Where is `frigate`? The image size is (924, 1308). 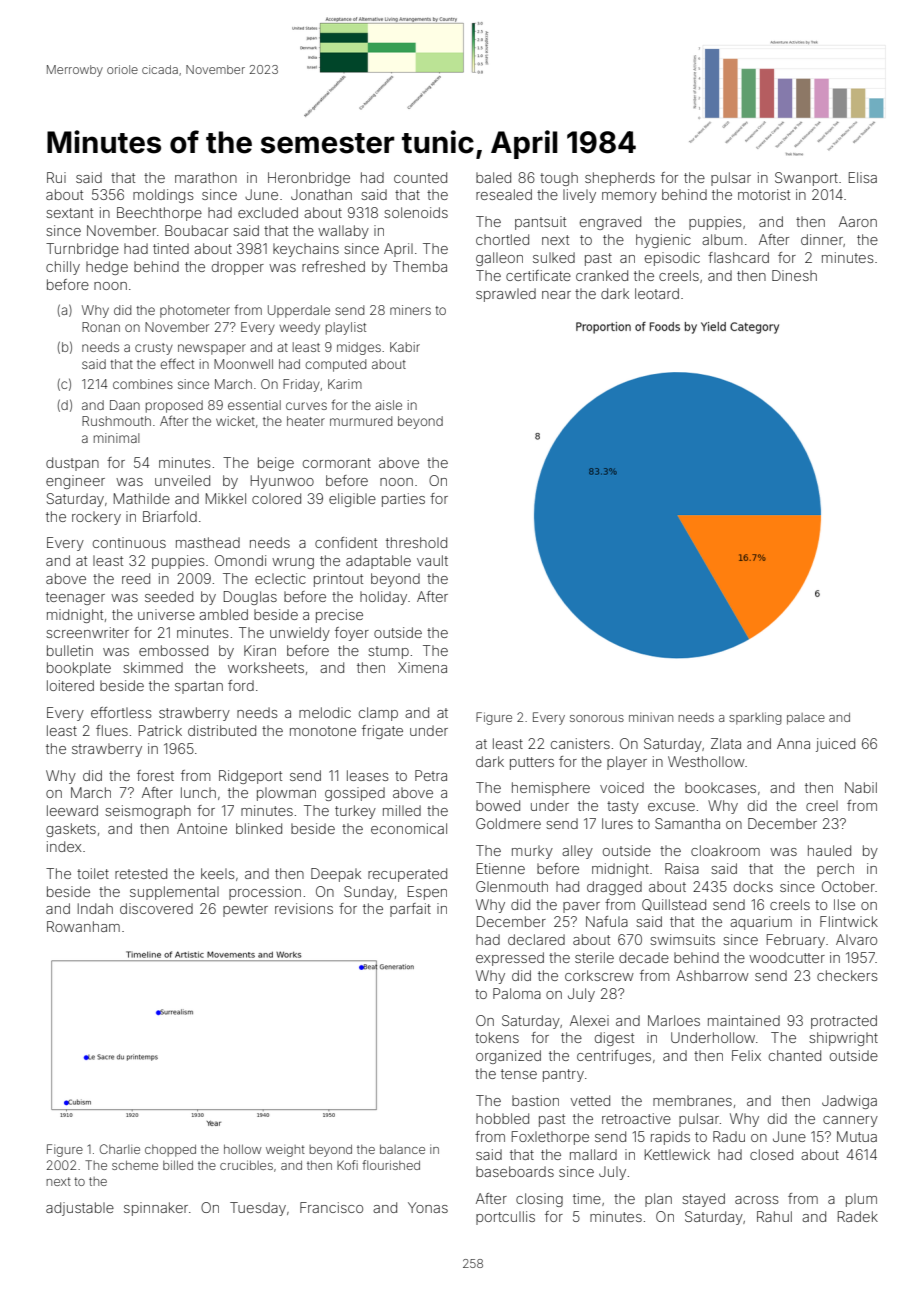 frigate is located at coordinates (382, 732).
